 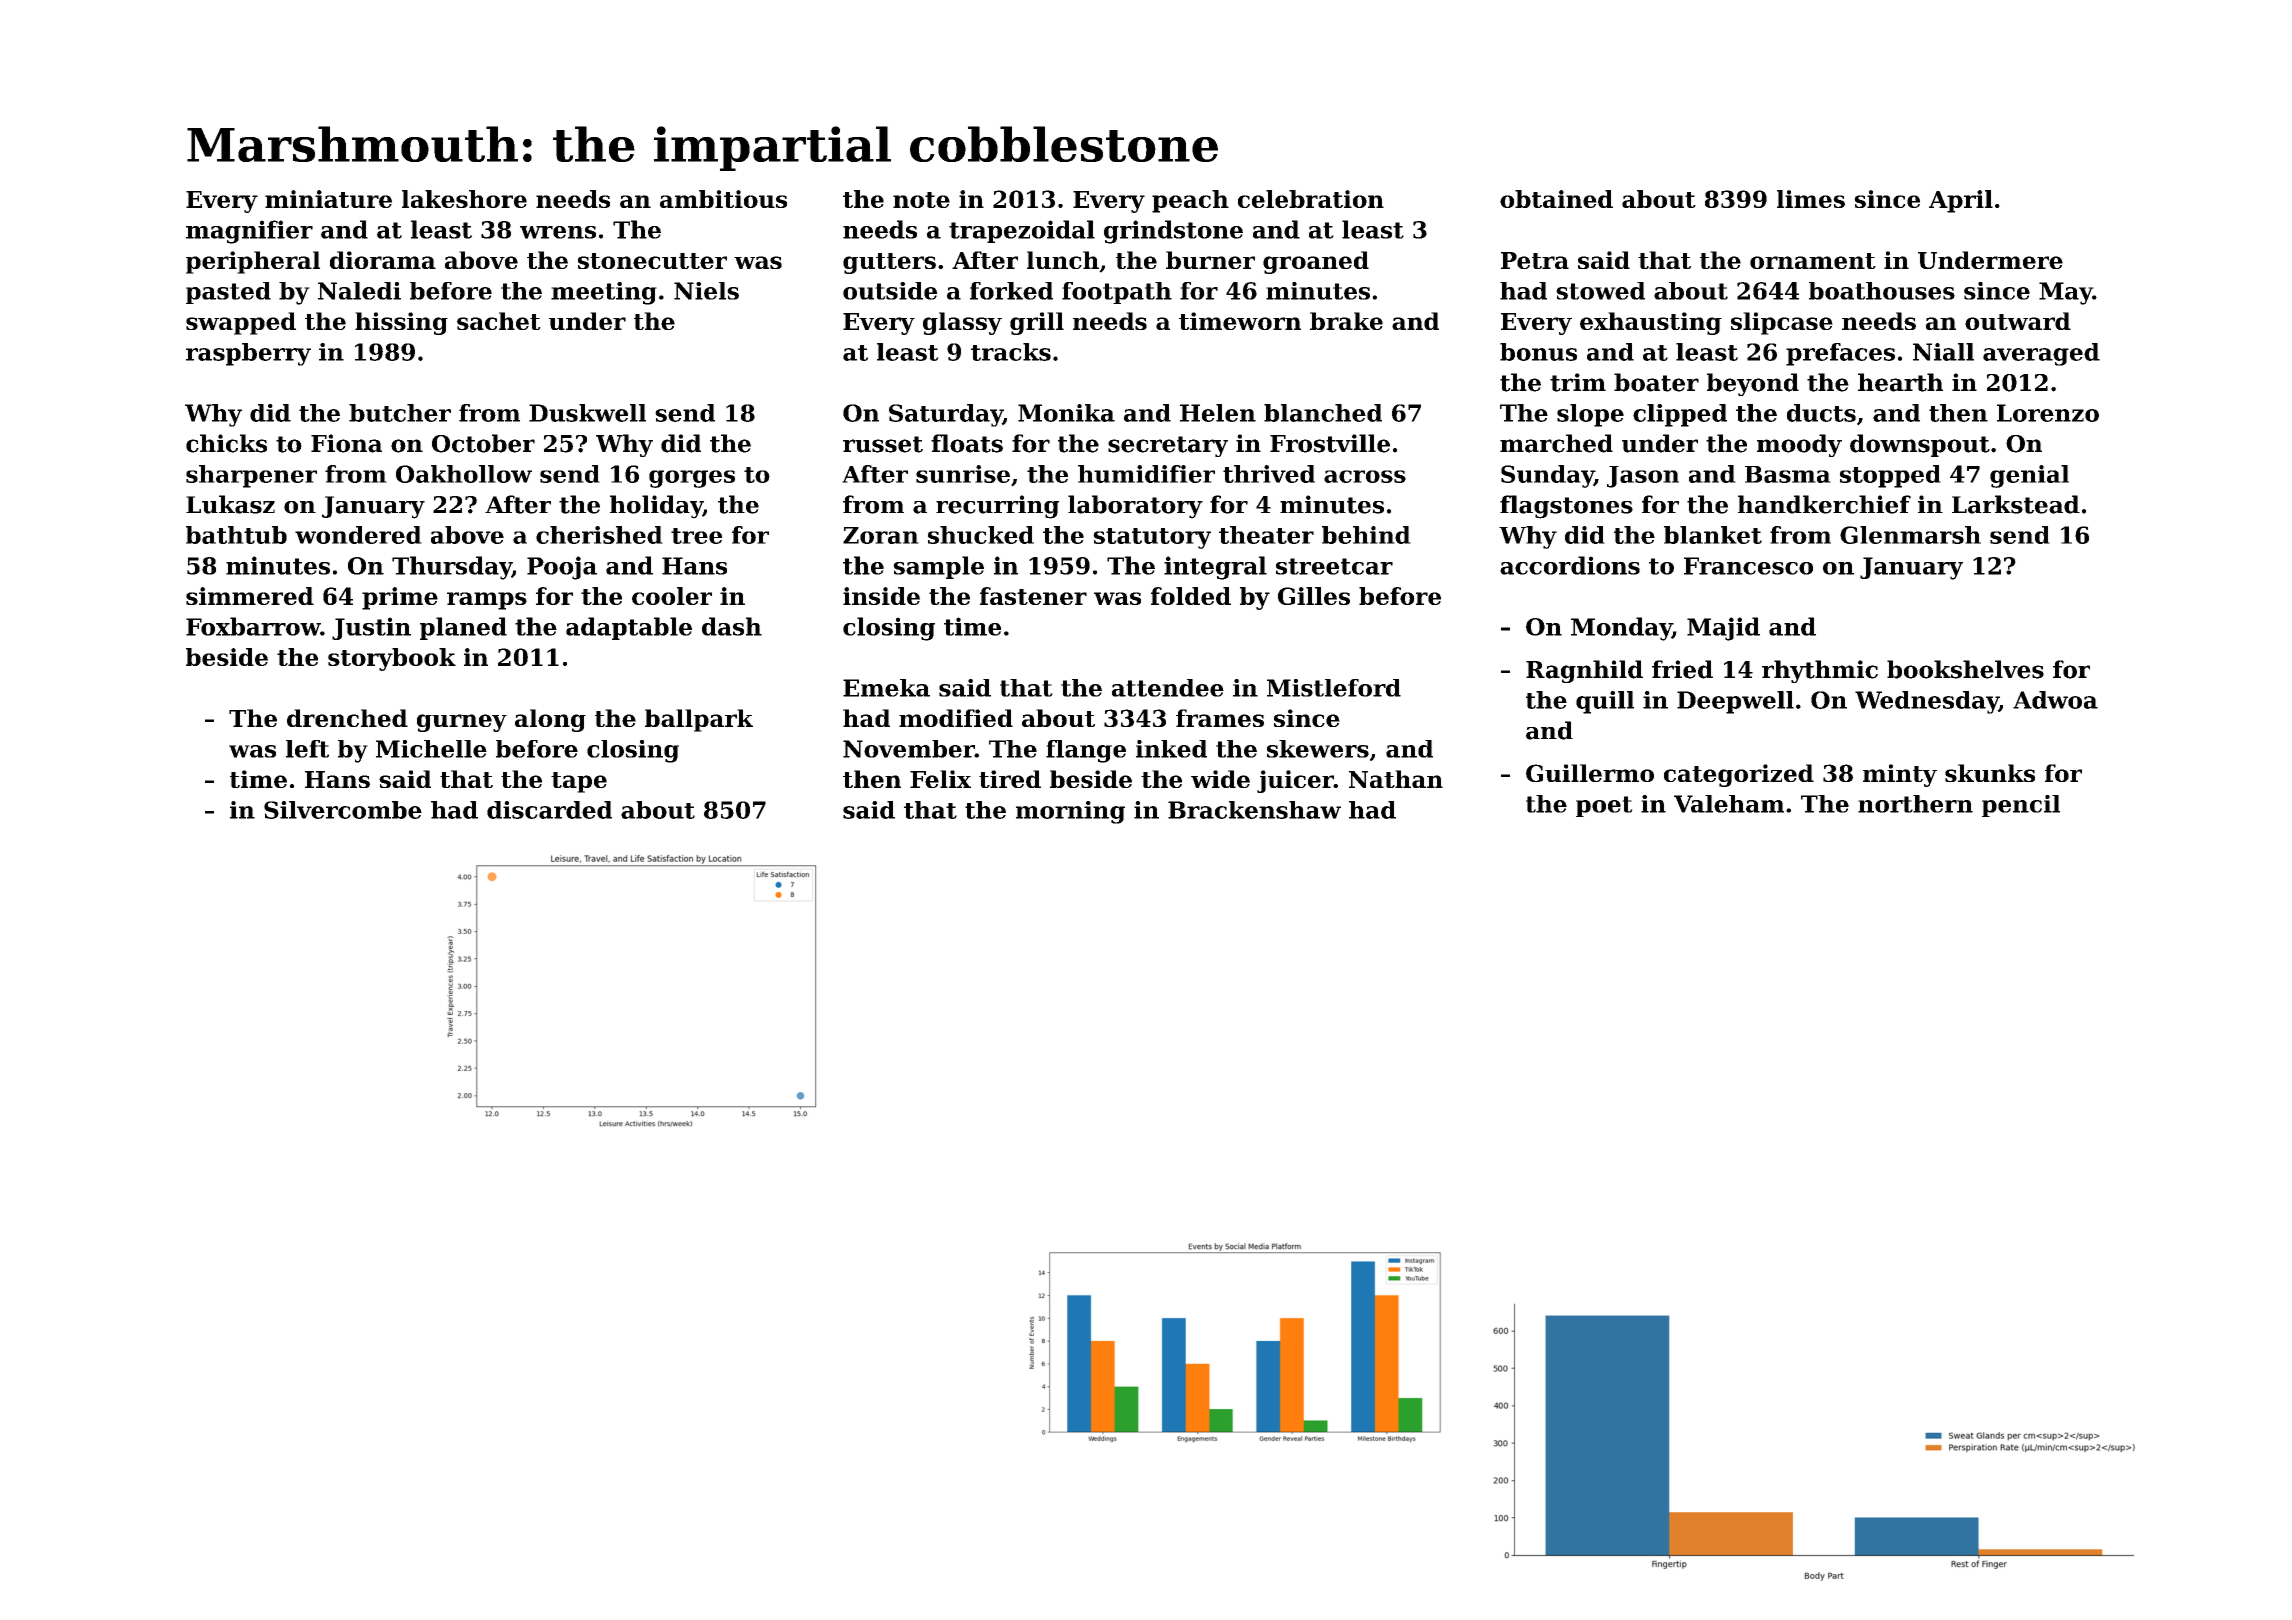 I want to click on miniature, so click(x=328, y=199).
